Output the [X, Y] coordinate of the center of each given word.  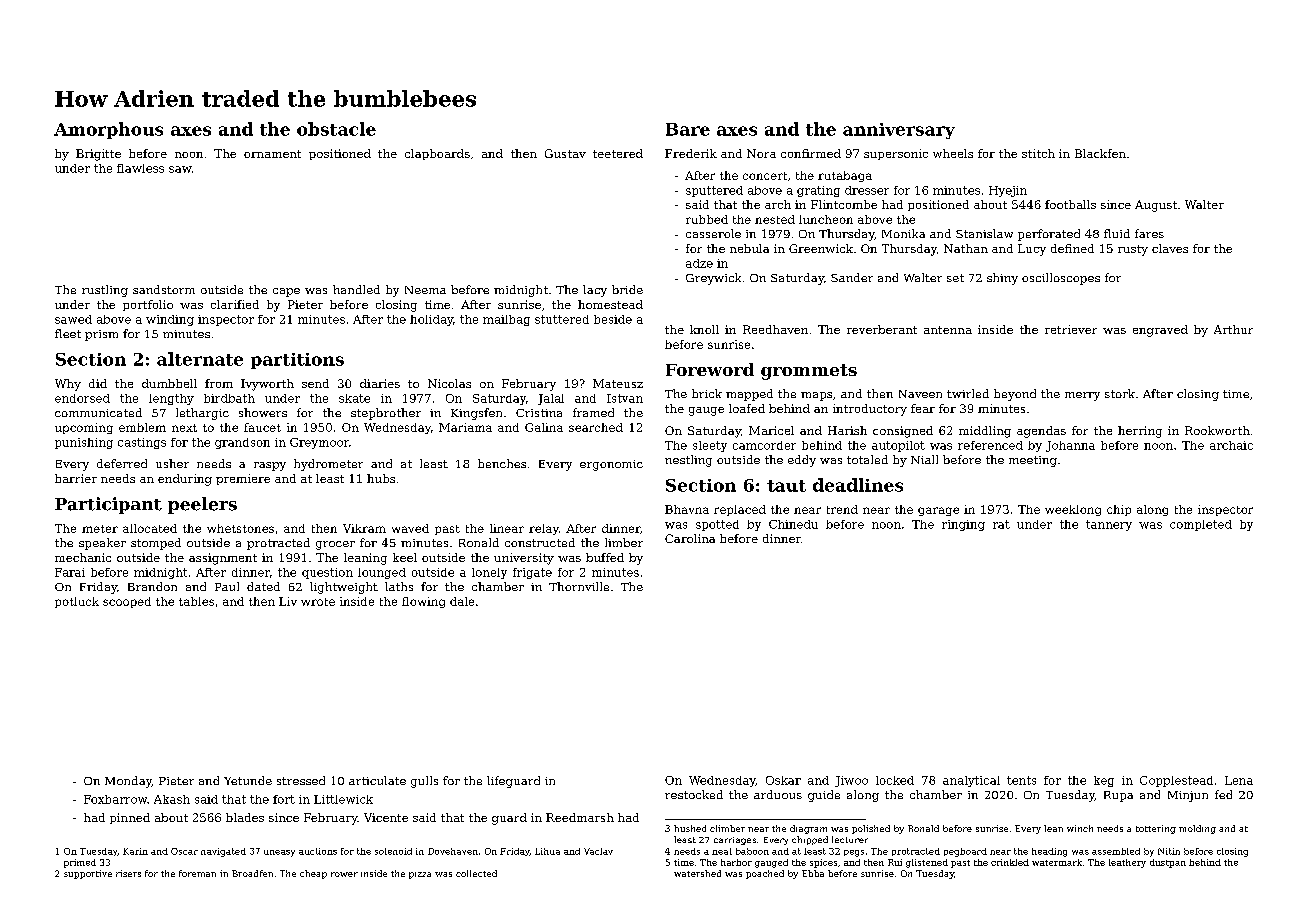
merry [1082, 396]
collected [476, 873]
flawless [140, 168]
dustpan [1168, 863]
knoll [704, 329]
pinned [130, 818]
